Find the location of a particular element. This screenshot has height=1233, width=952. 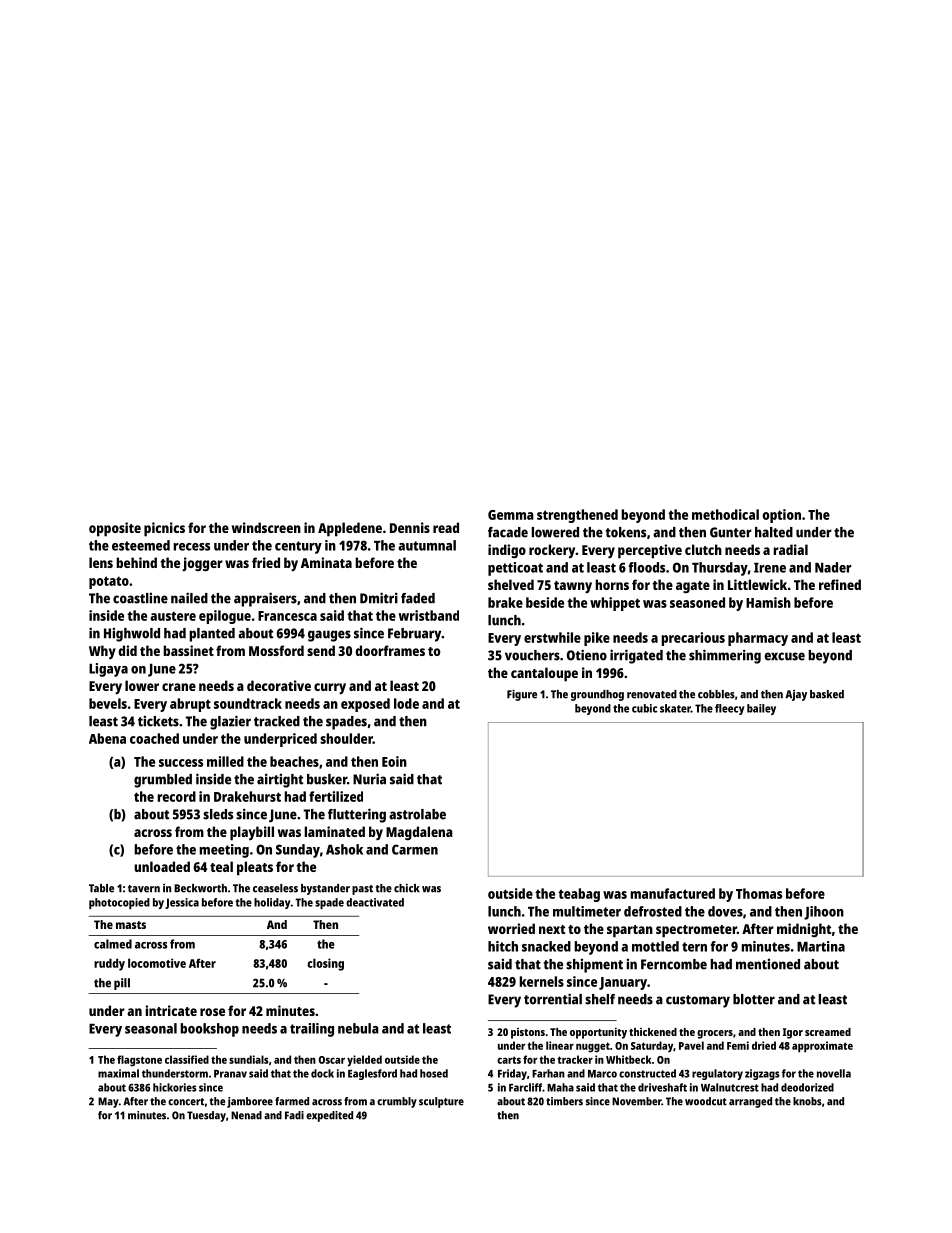

fleecy is located at coordinates (730, 709).
